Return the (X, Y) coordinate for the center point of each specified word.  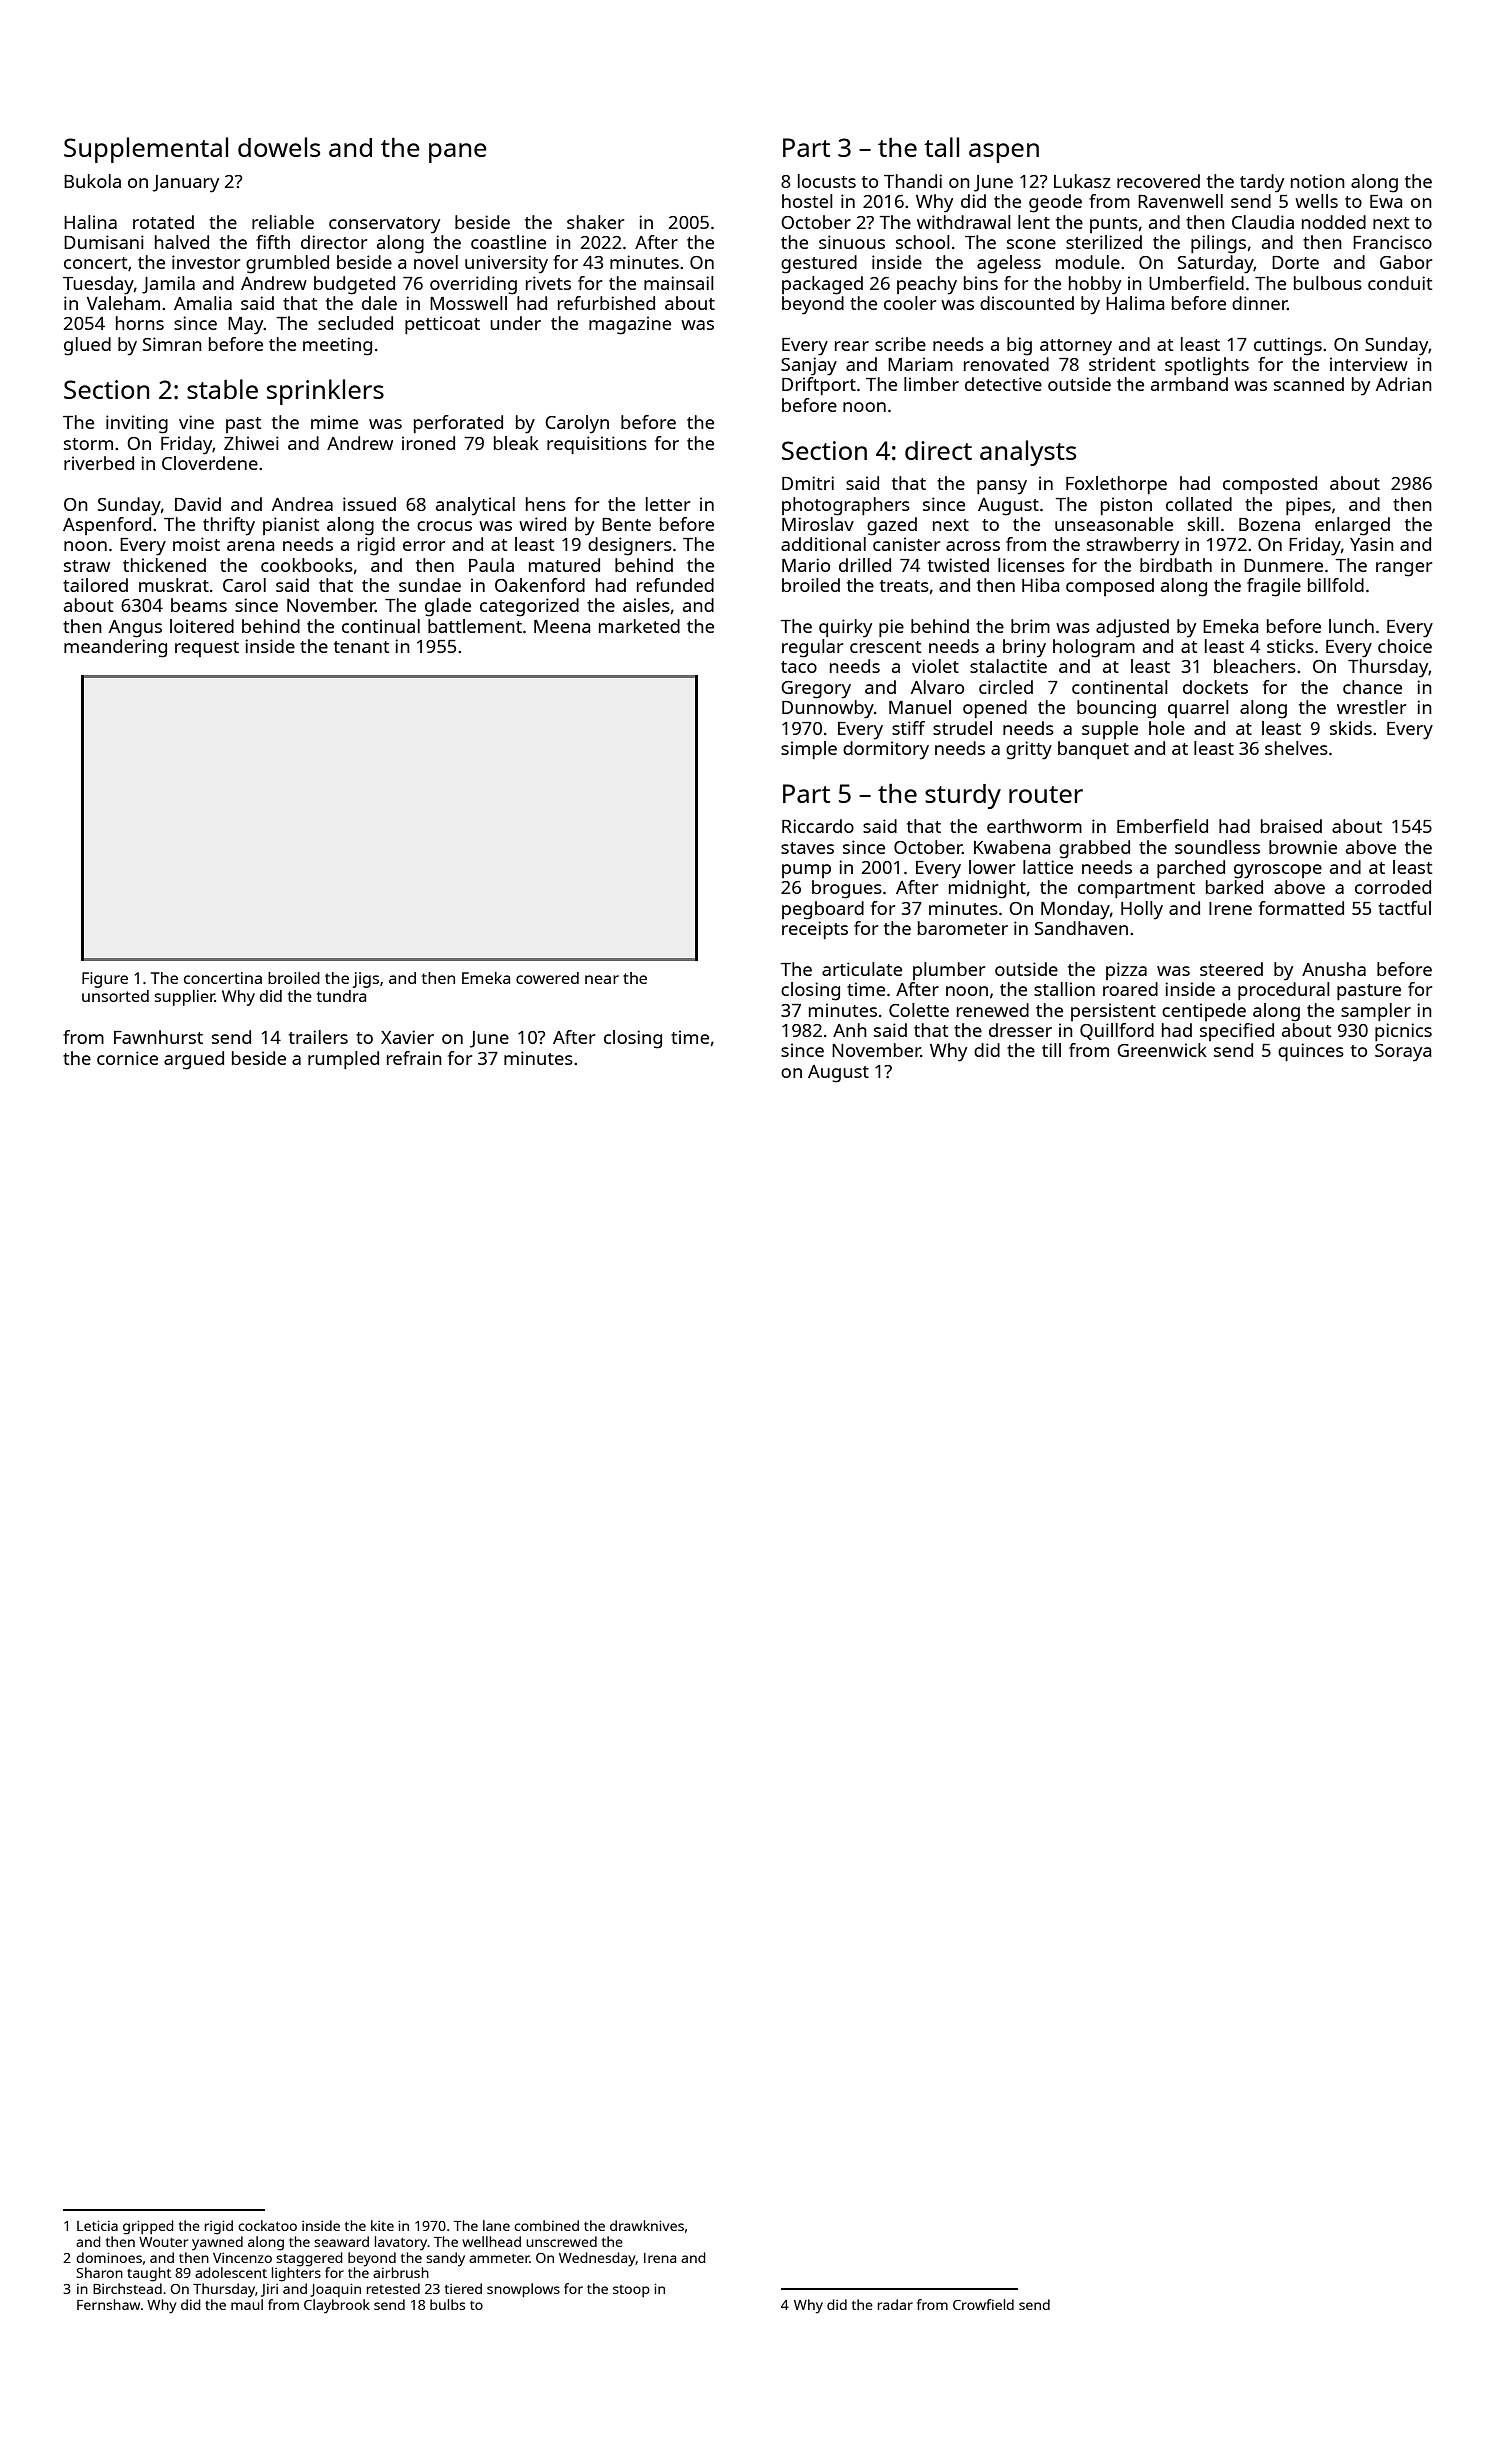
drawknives (647, 2225)
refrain (414, 1058)
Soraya (1403, 1053)
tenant (361, 647)
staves (807, 848)
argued (194, 1060)
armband (1189, 384)
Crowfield (983, 2304)
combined (546, 2225)
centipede (1204, 1012)
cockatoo (267, 2225)
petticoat (442, 325)
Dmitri (808, 483)
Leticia (97, 2225)
